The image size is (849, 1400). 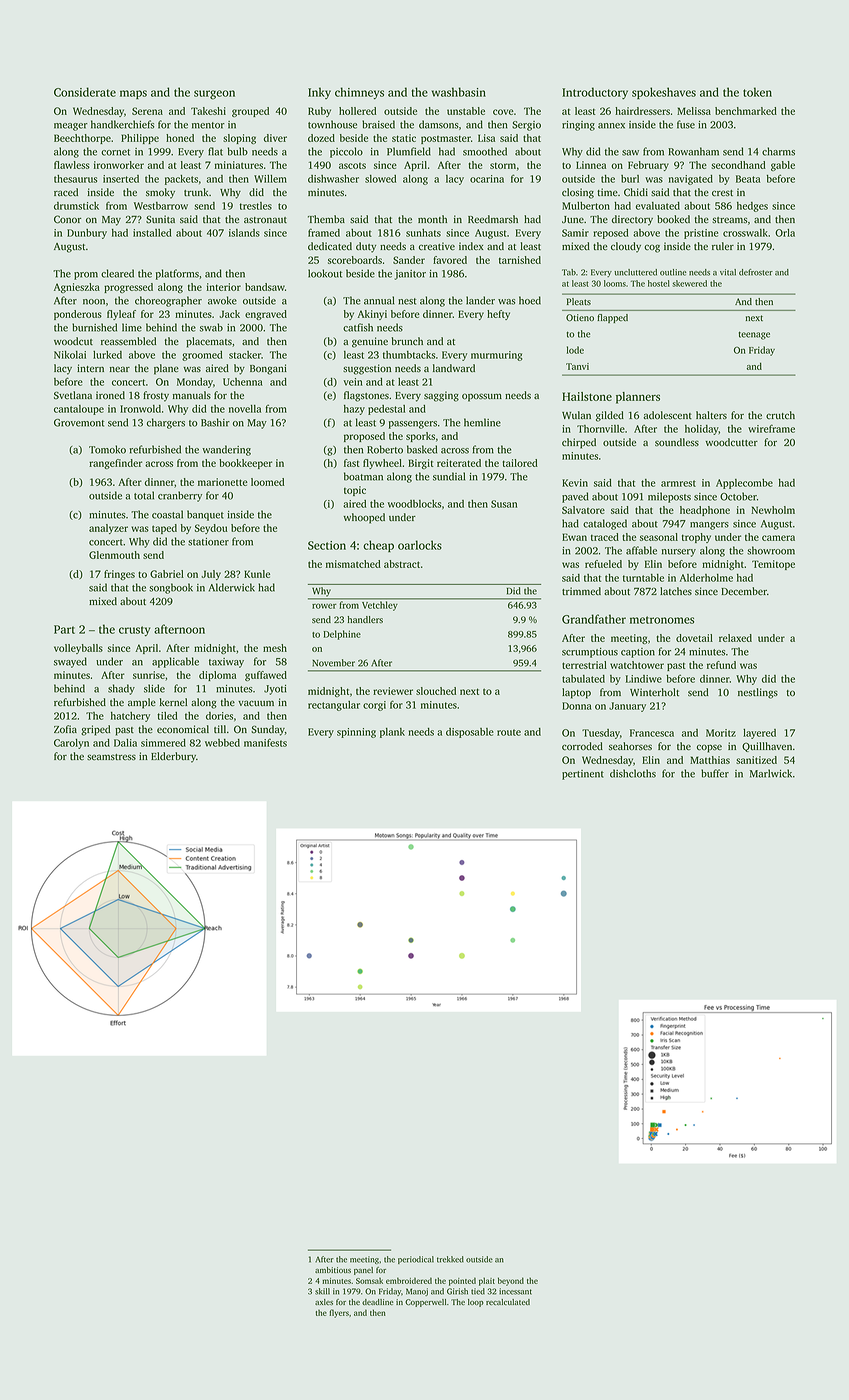 I want to click on incessant, so click(x=515, y=1291).
